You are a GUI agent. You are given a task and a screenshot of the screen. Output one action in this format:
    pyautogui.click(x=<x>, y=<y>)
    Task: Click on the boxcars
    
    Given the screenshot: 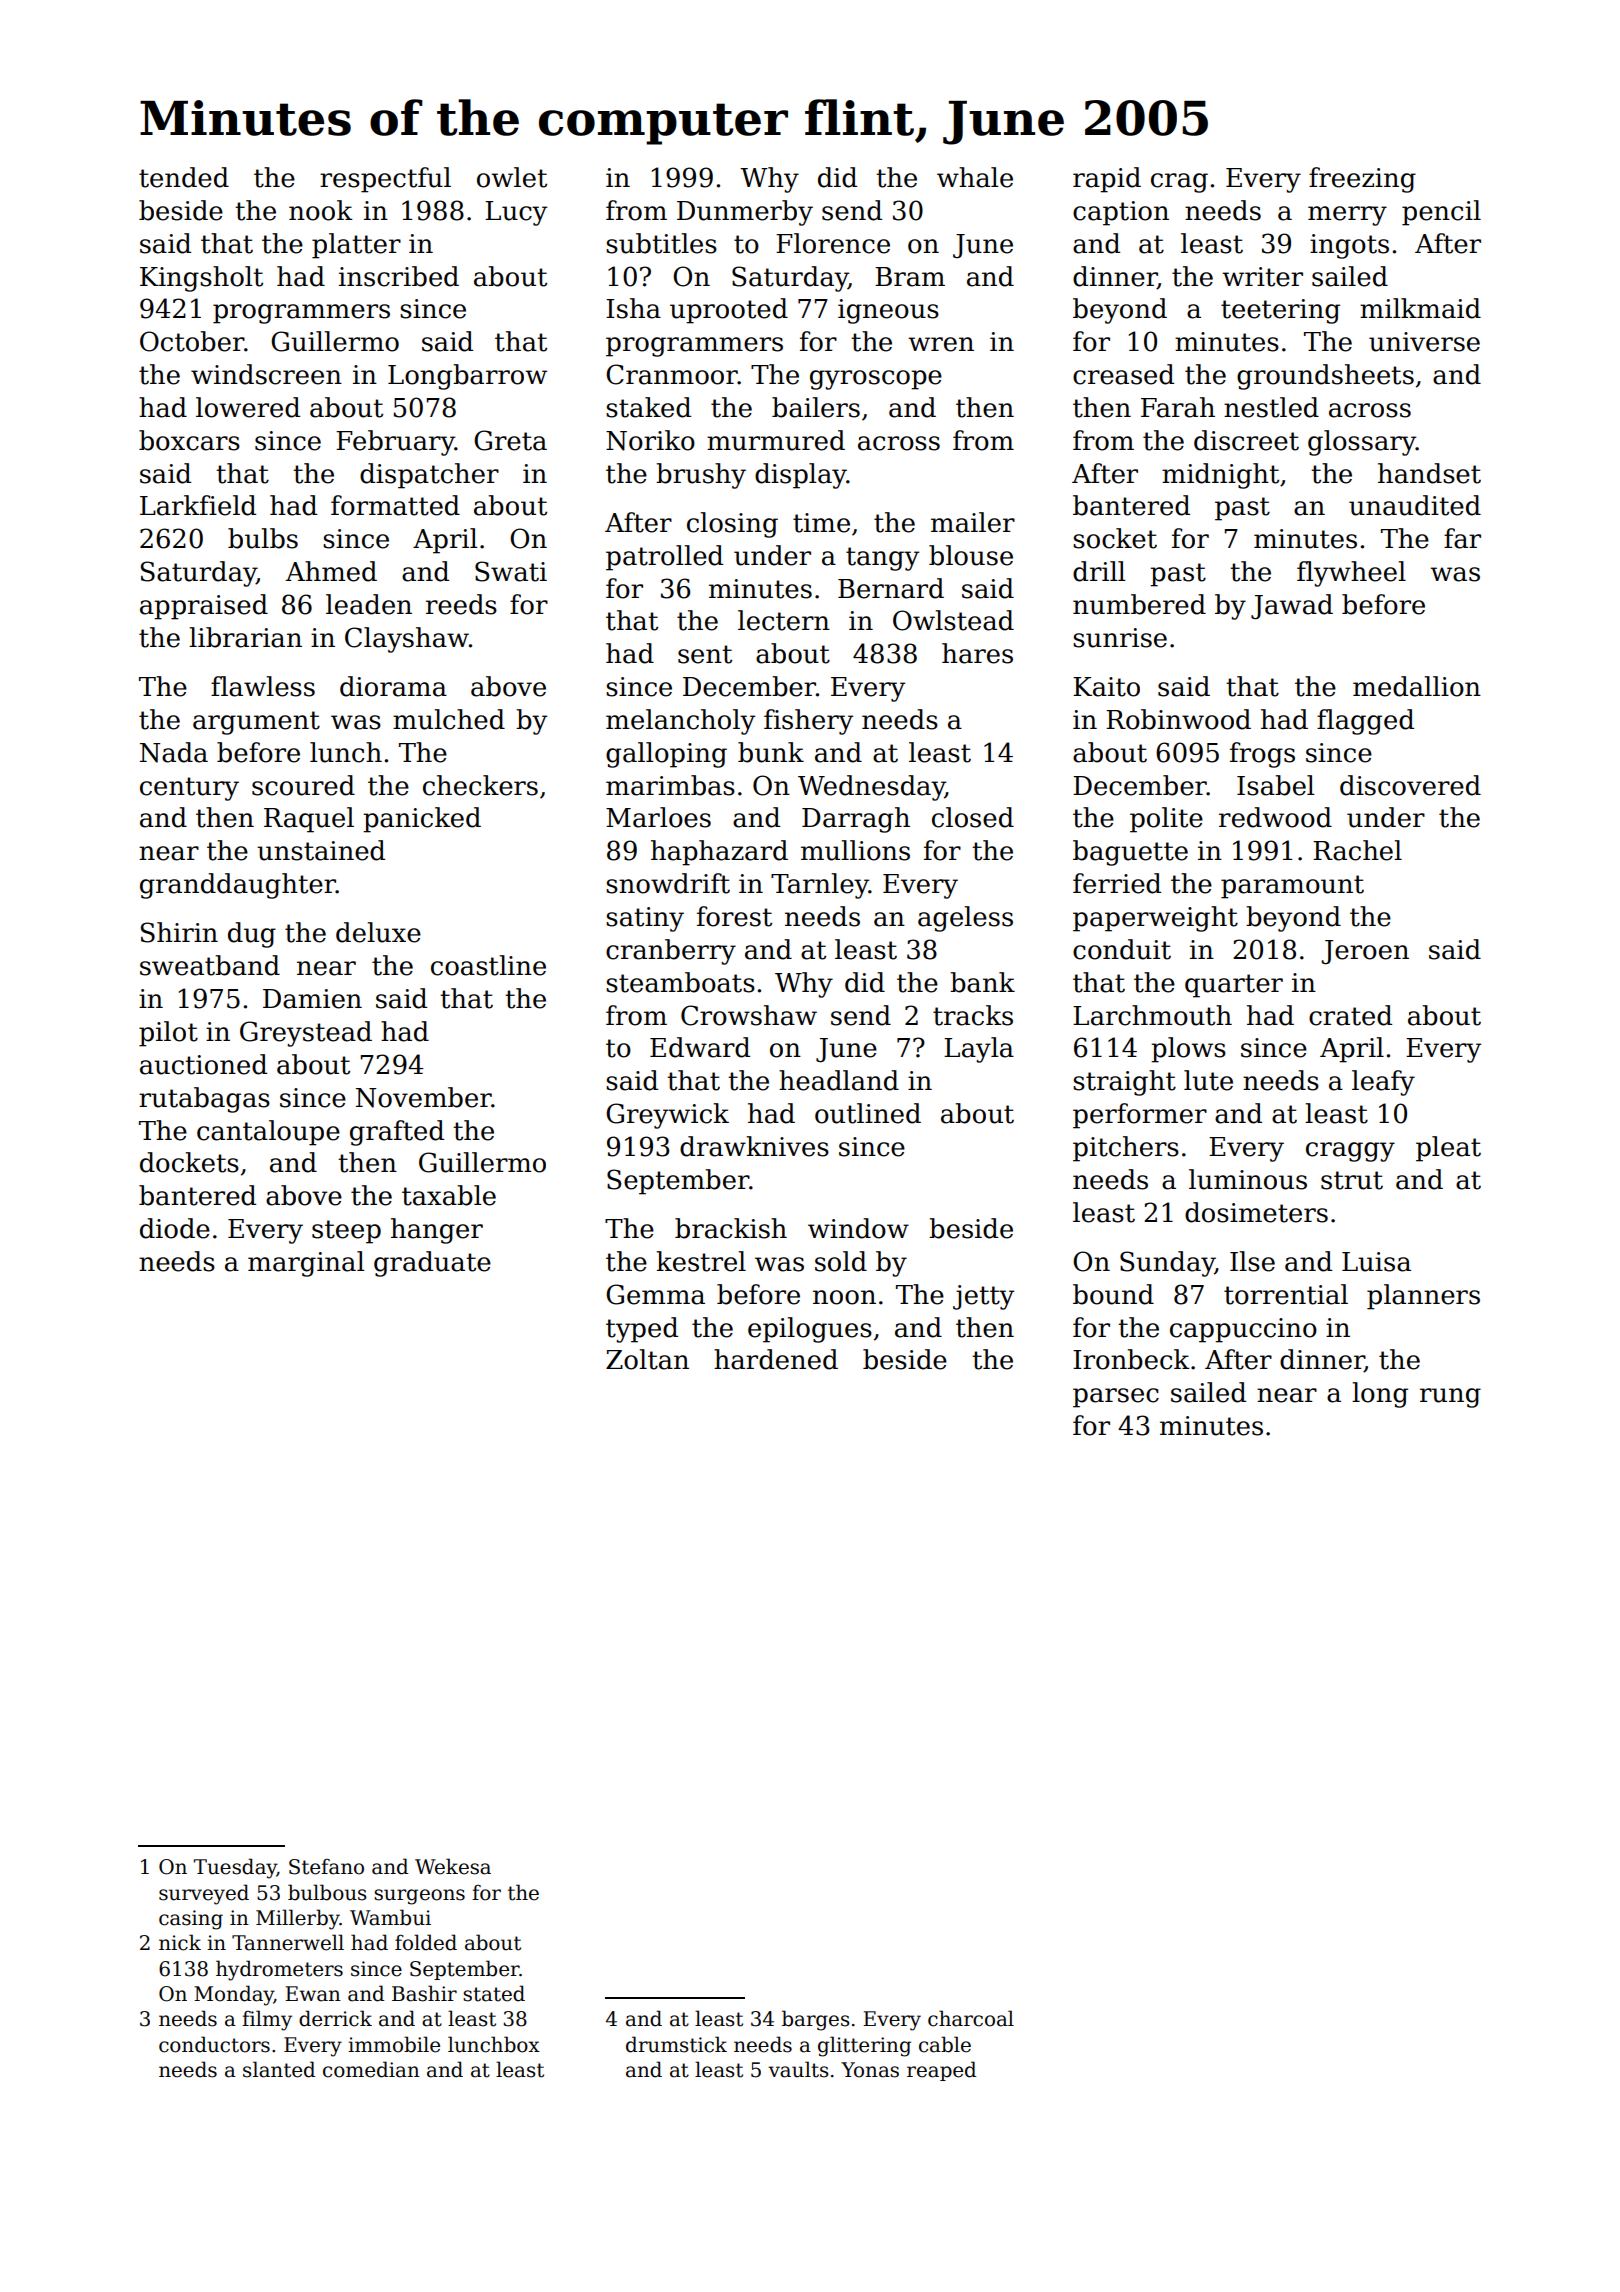 What is the action you would take?
    pyautogui.click(x=189, y=440)
